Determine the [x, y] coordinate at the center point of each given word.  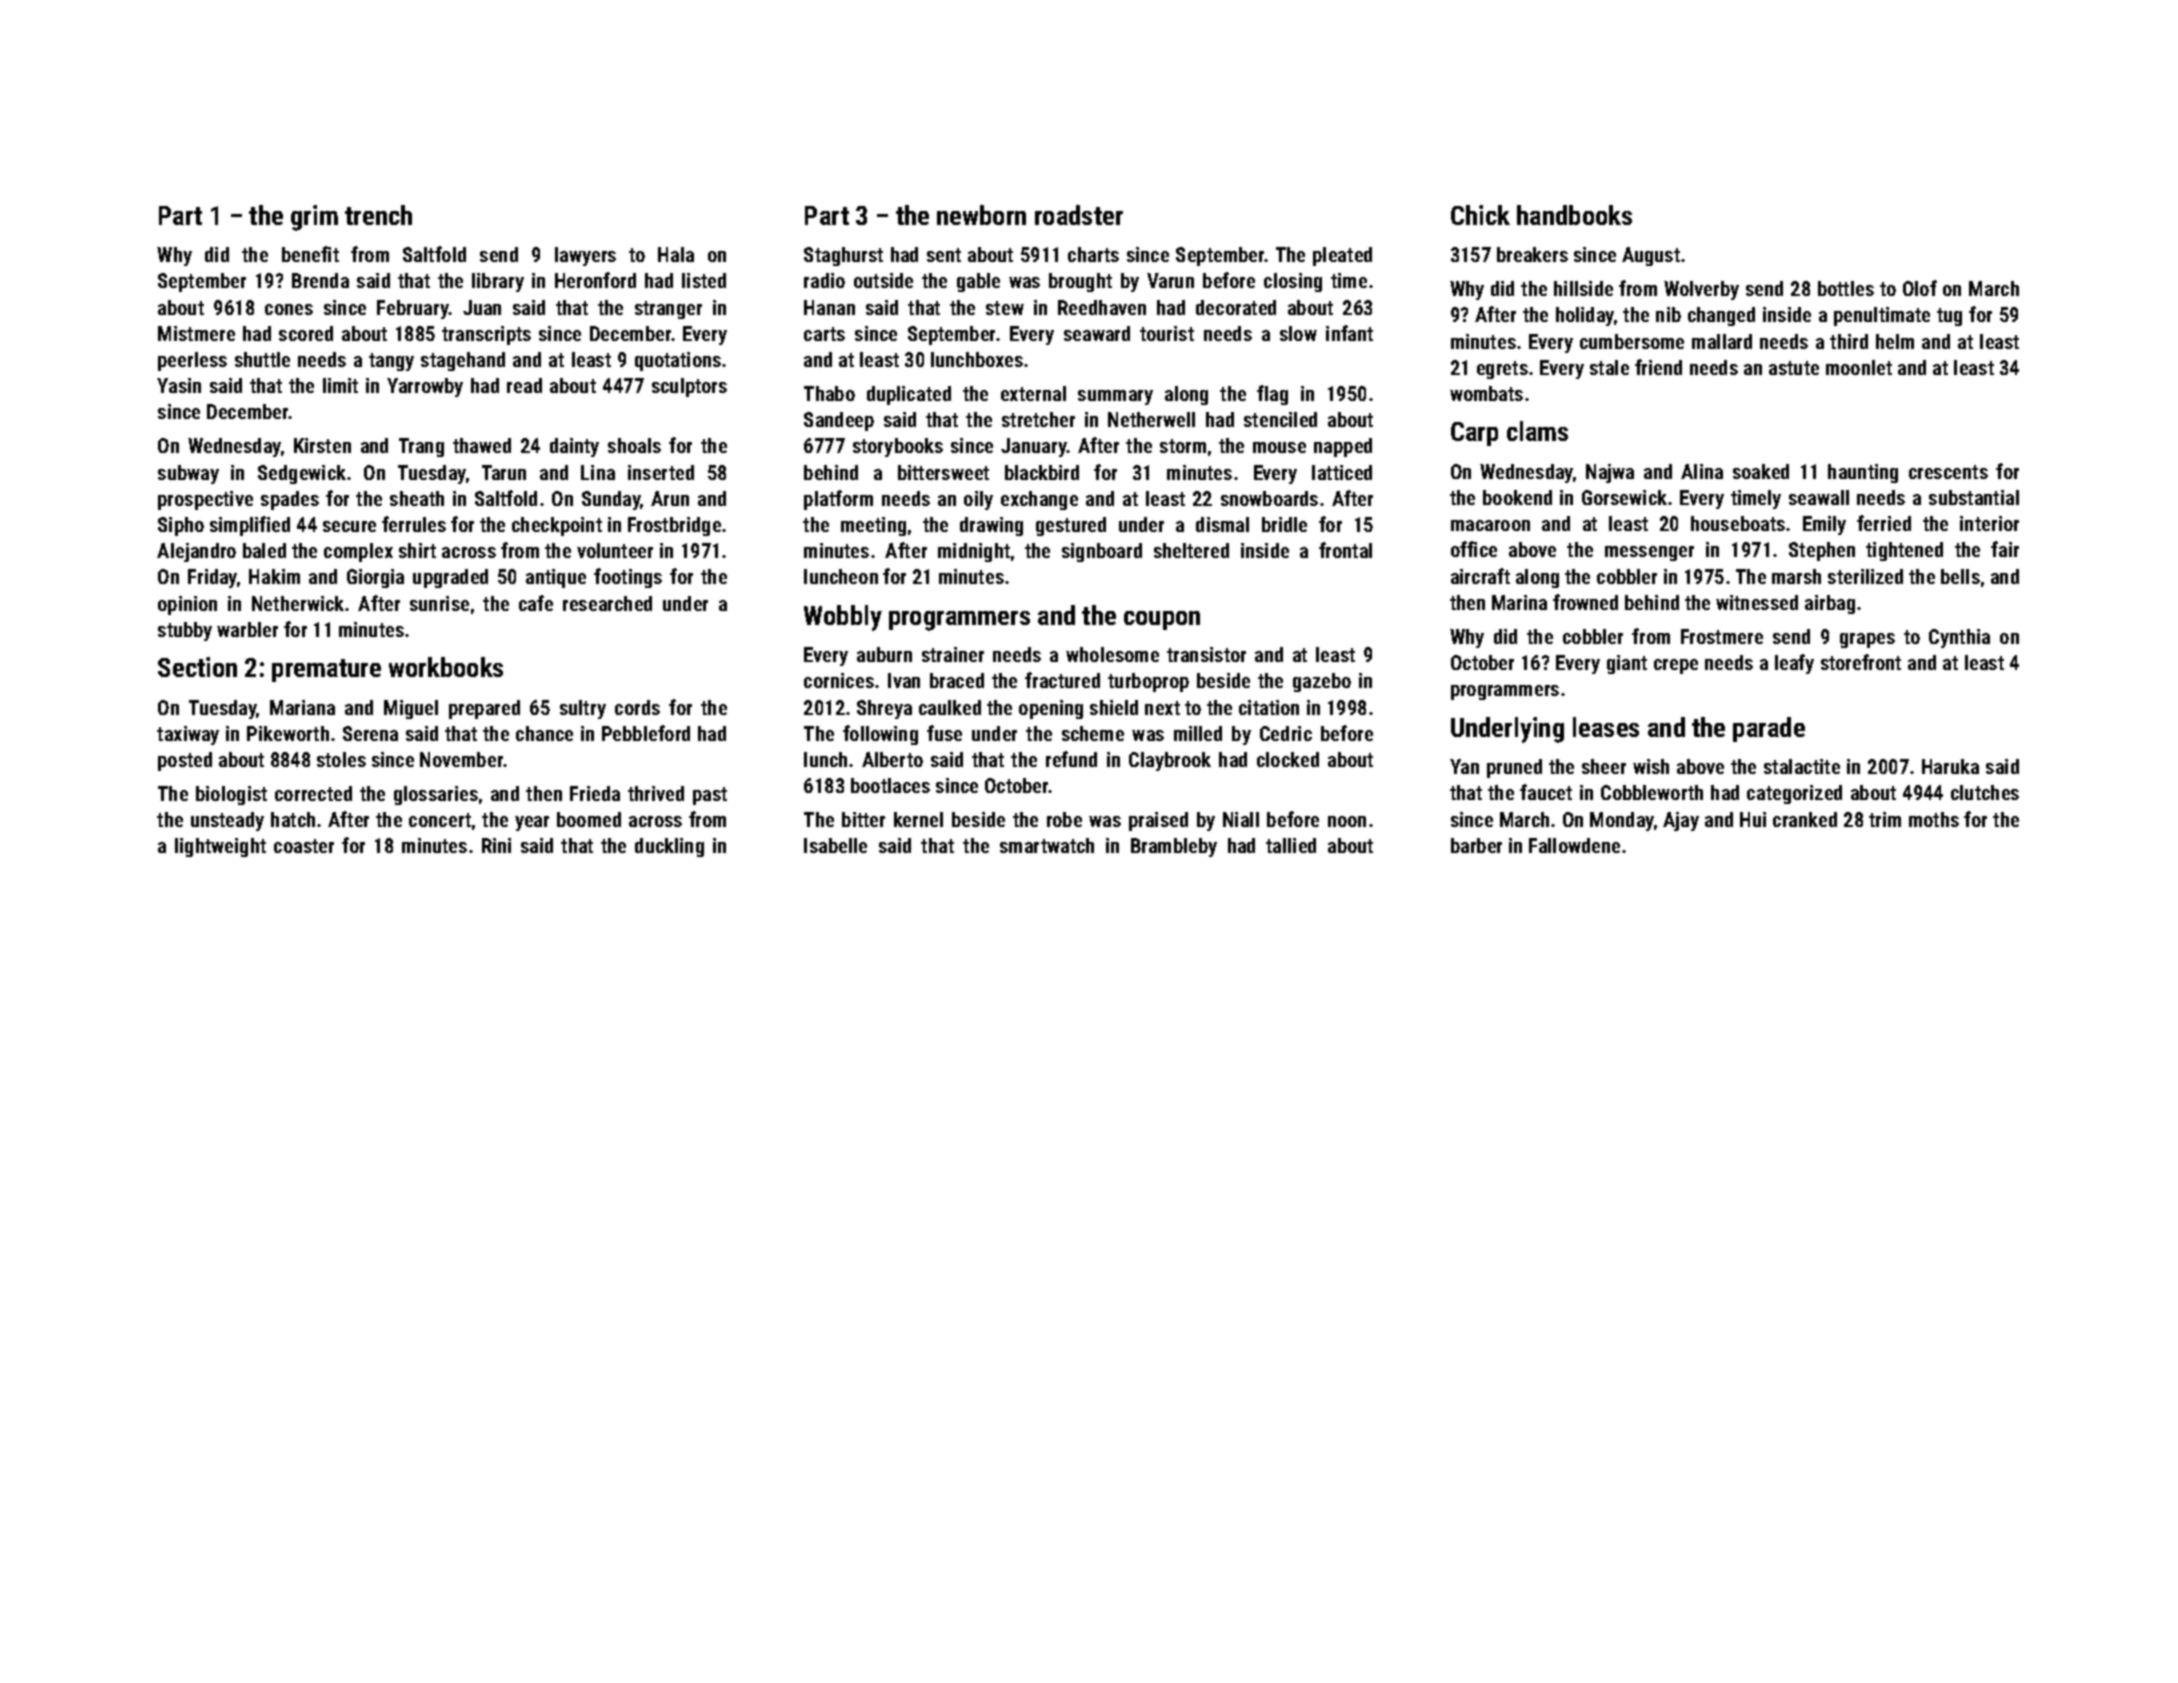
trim [1885, 819]
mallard [1722, 341]
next [1162, 708]
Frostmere [1722, 636]
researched [607, 603]
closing [1293, 282]
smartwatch [1047, 845]
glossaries [436, 795]
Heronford [595, 280]
